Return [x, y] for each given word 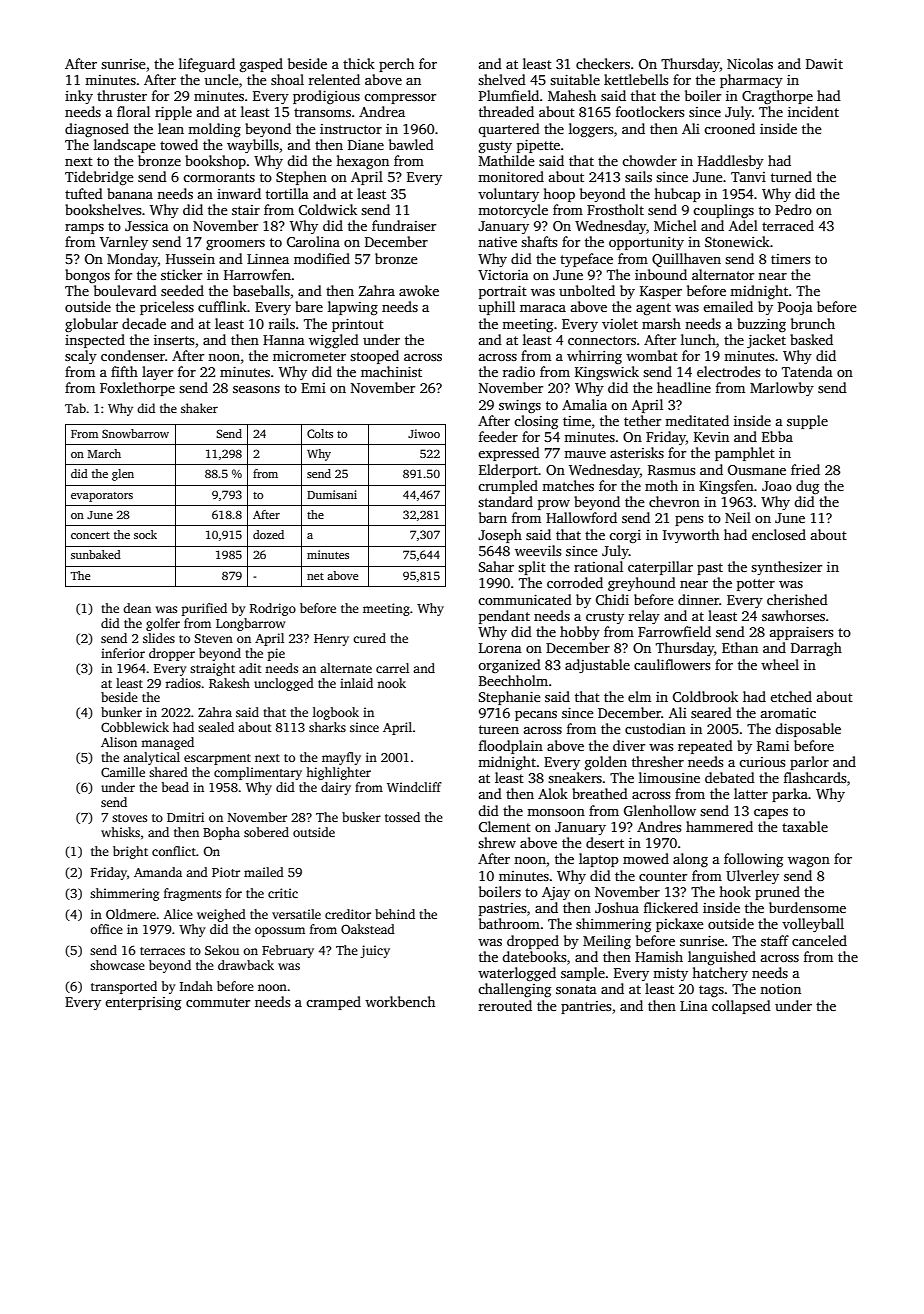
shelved [502, 79]
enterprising [143, 1003]
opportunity [646, 243]
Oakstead [368, 929]
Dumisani [332, 494]
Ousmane [757, 470]
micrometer [309, 356]
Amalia [584, 404]
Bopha [221, 833]
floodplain [511, 747]
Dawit [824, 64]
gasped [261, 65]
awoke [419, 290]
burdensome [807, 907]
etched [791, 696]
